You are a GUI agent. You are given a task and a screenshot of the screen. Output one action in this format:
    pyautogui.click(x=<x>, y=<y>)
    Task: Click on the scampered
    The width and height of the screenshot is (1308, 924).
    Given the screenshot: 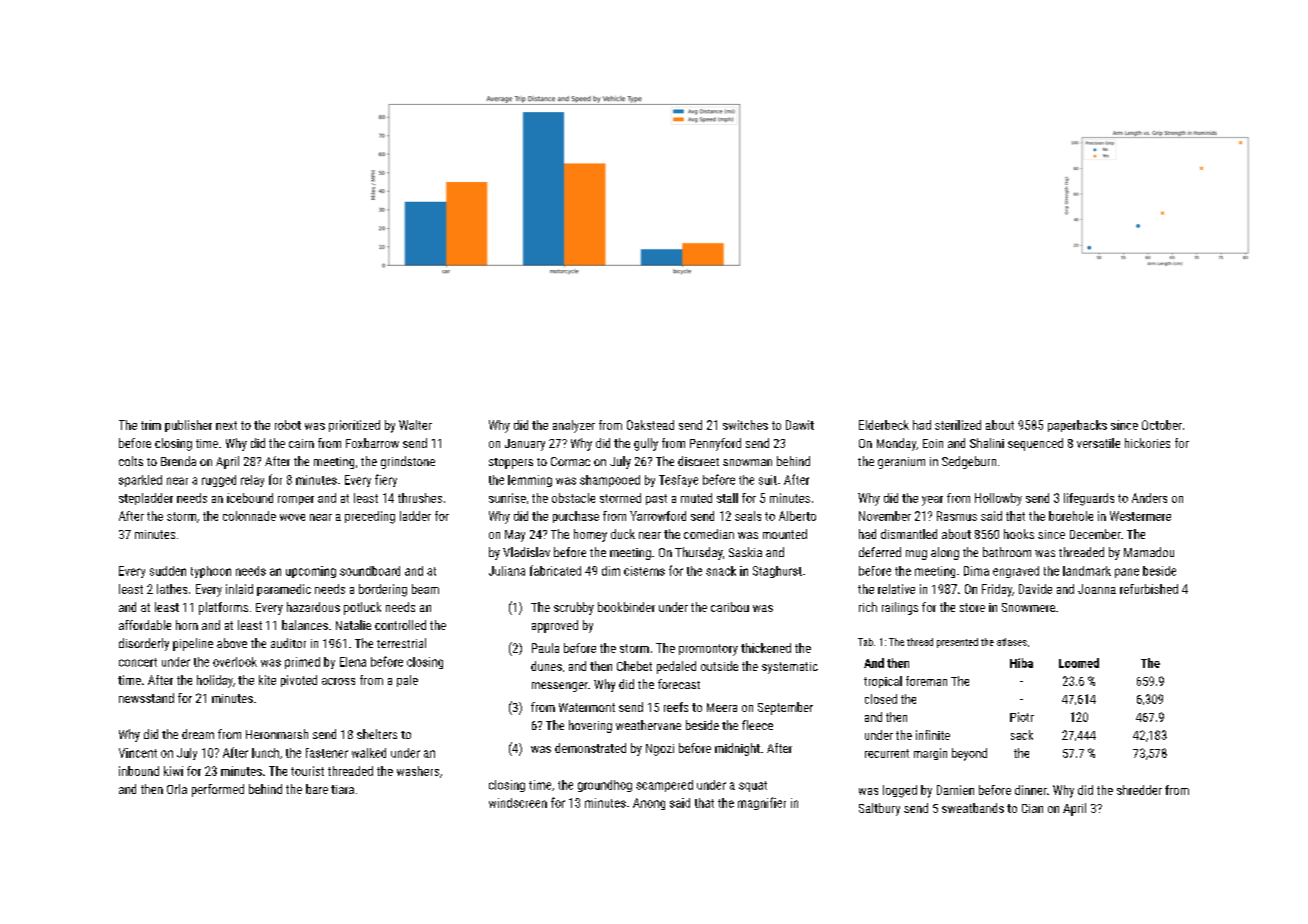 What is the action you would take?
    pyautogui.click(x=664, y=786)
